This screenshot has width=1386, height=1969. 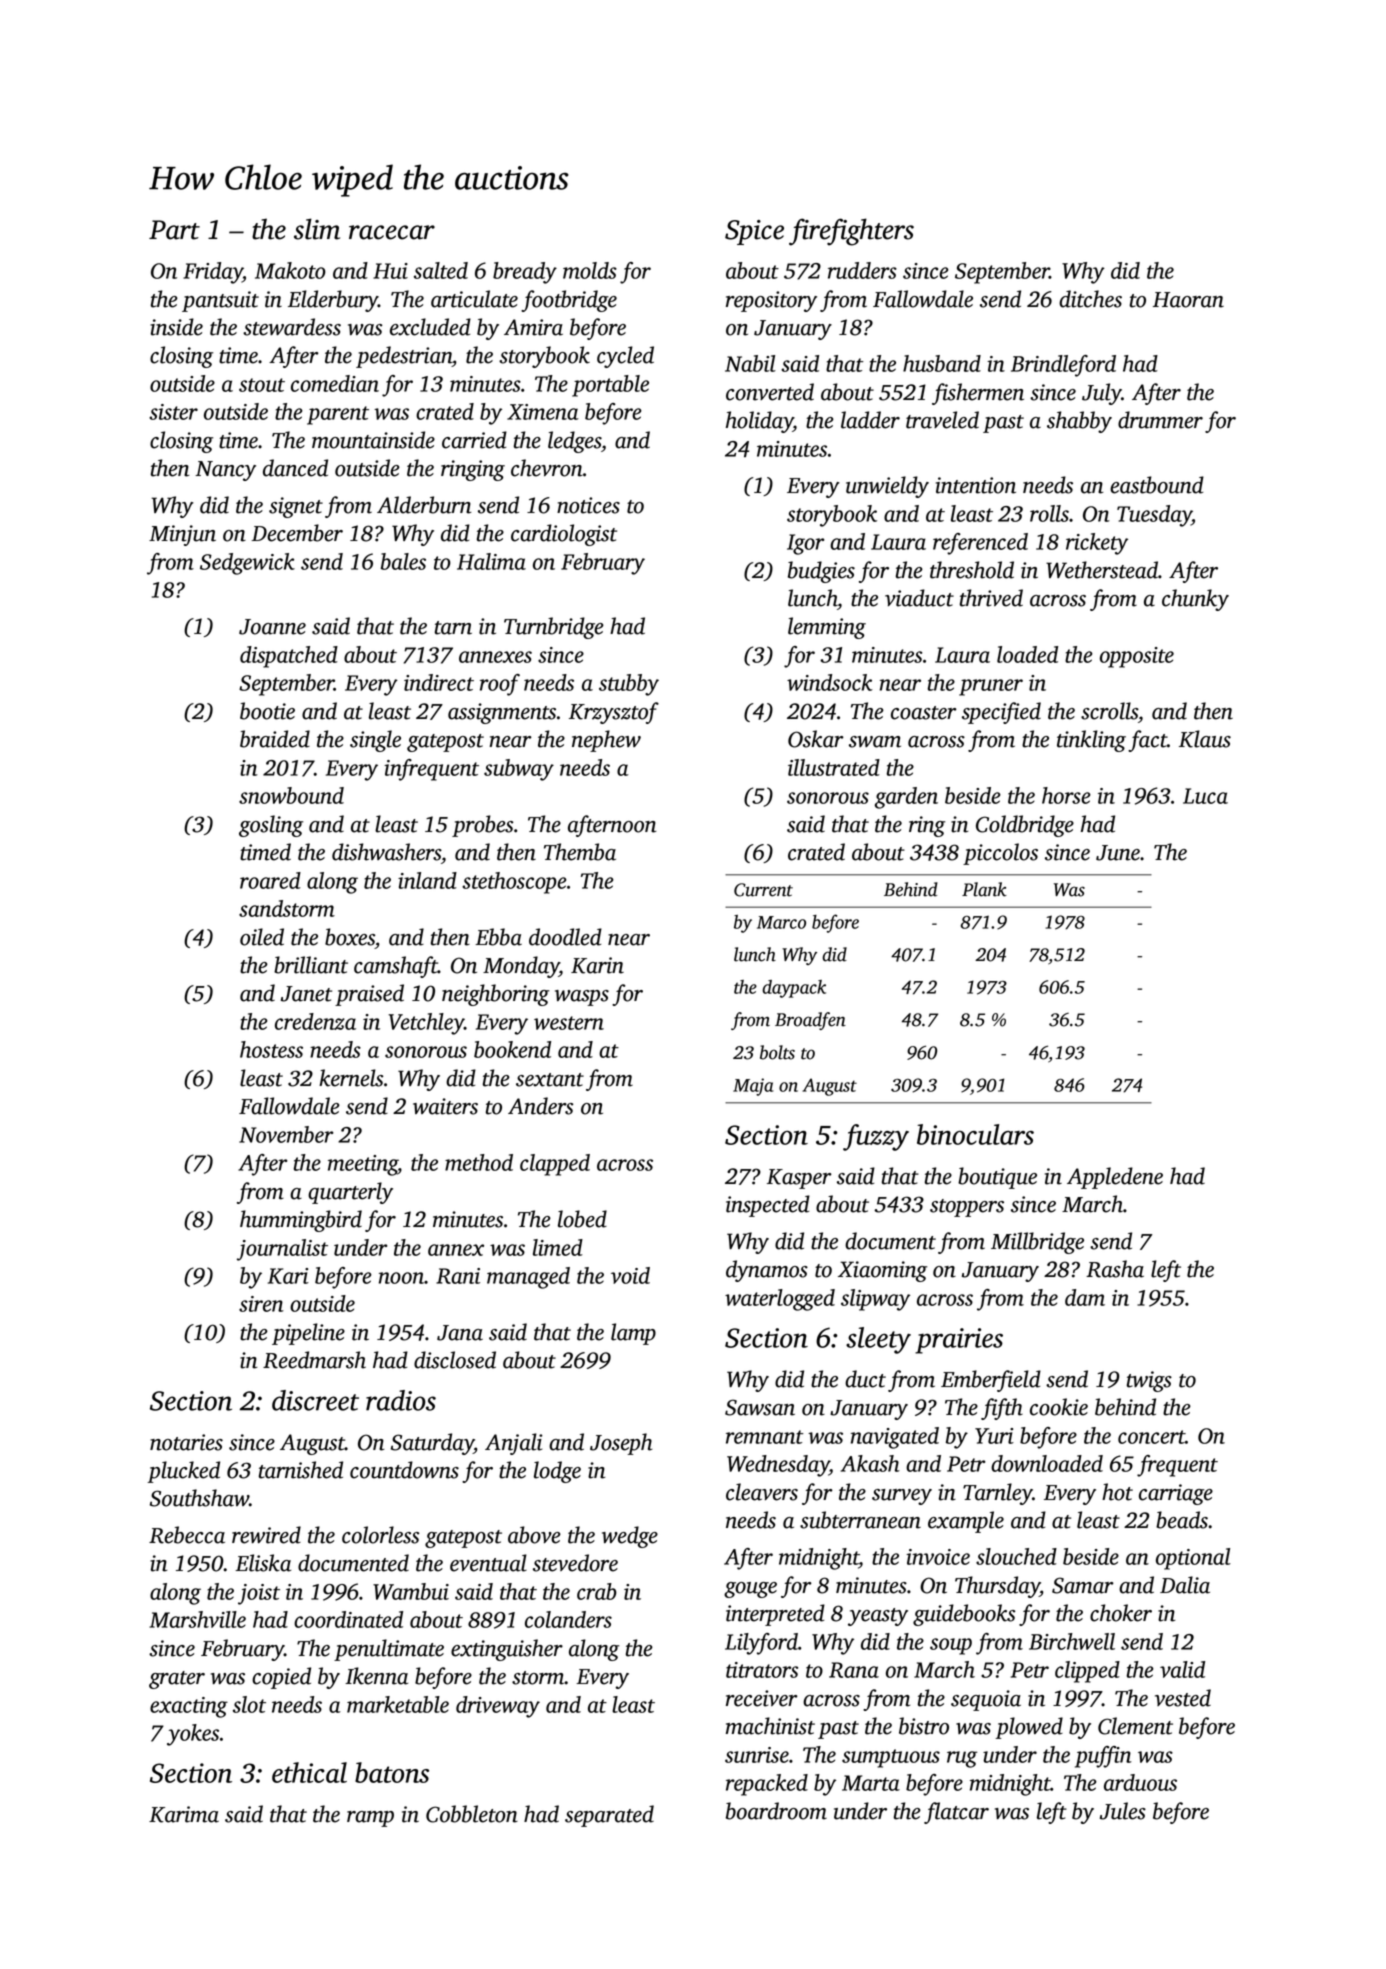 What do you see at coordinates (458, 1276) in the screenshot?
I see `Rani` at bounding box center [458, 1276].
